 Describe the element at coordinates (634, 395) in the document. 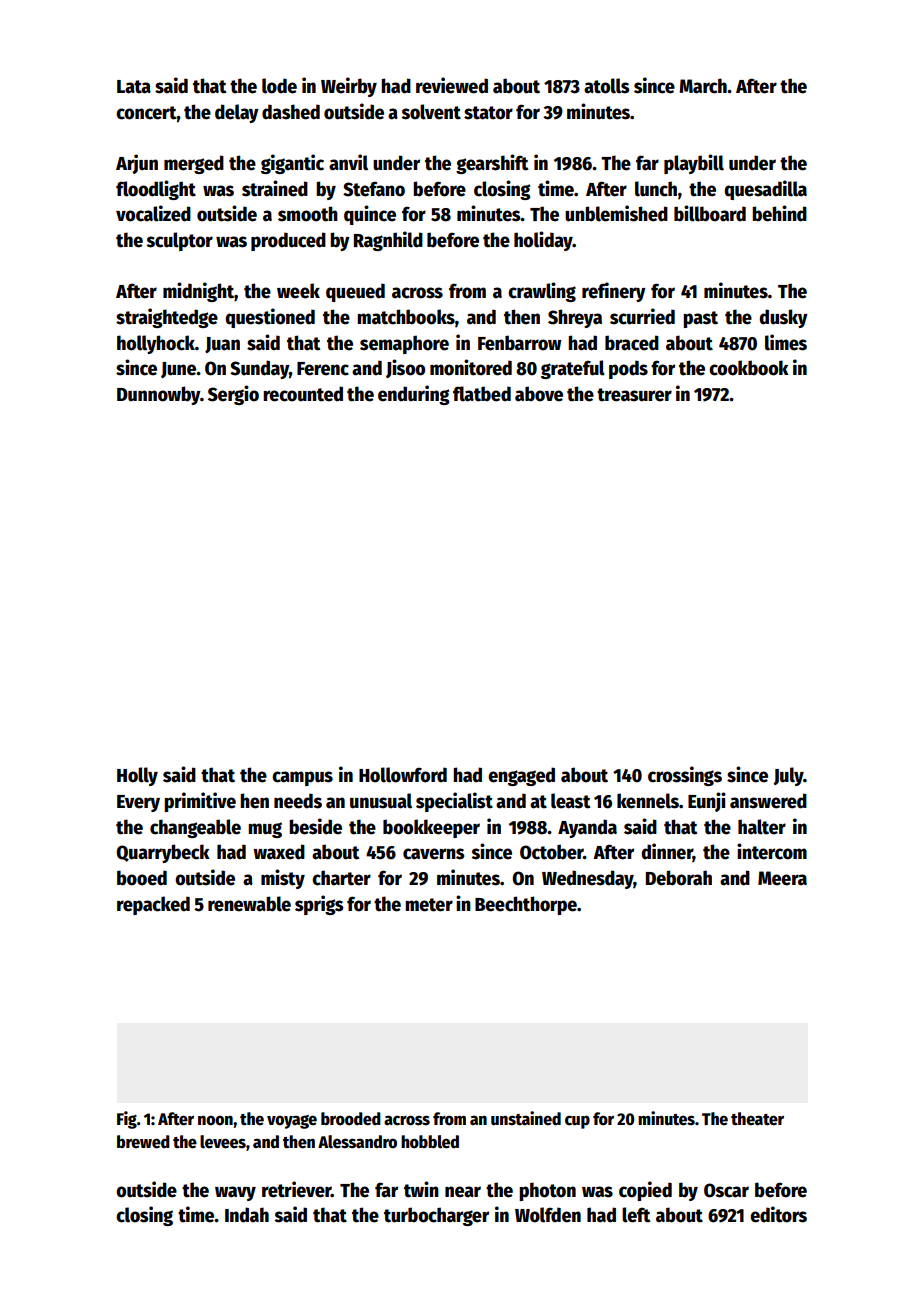

I see `treasurer` at that location.
